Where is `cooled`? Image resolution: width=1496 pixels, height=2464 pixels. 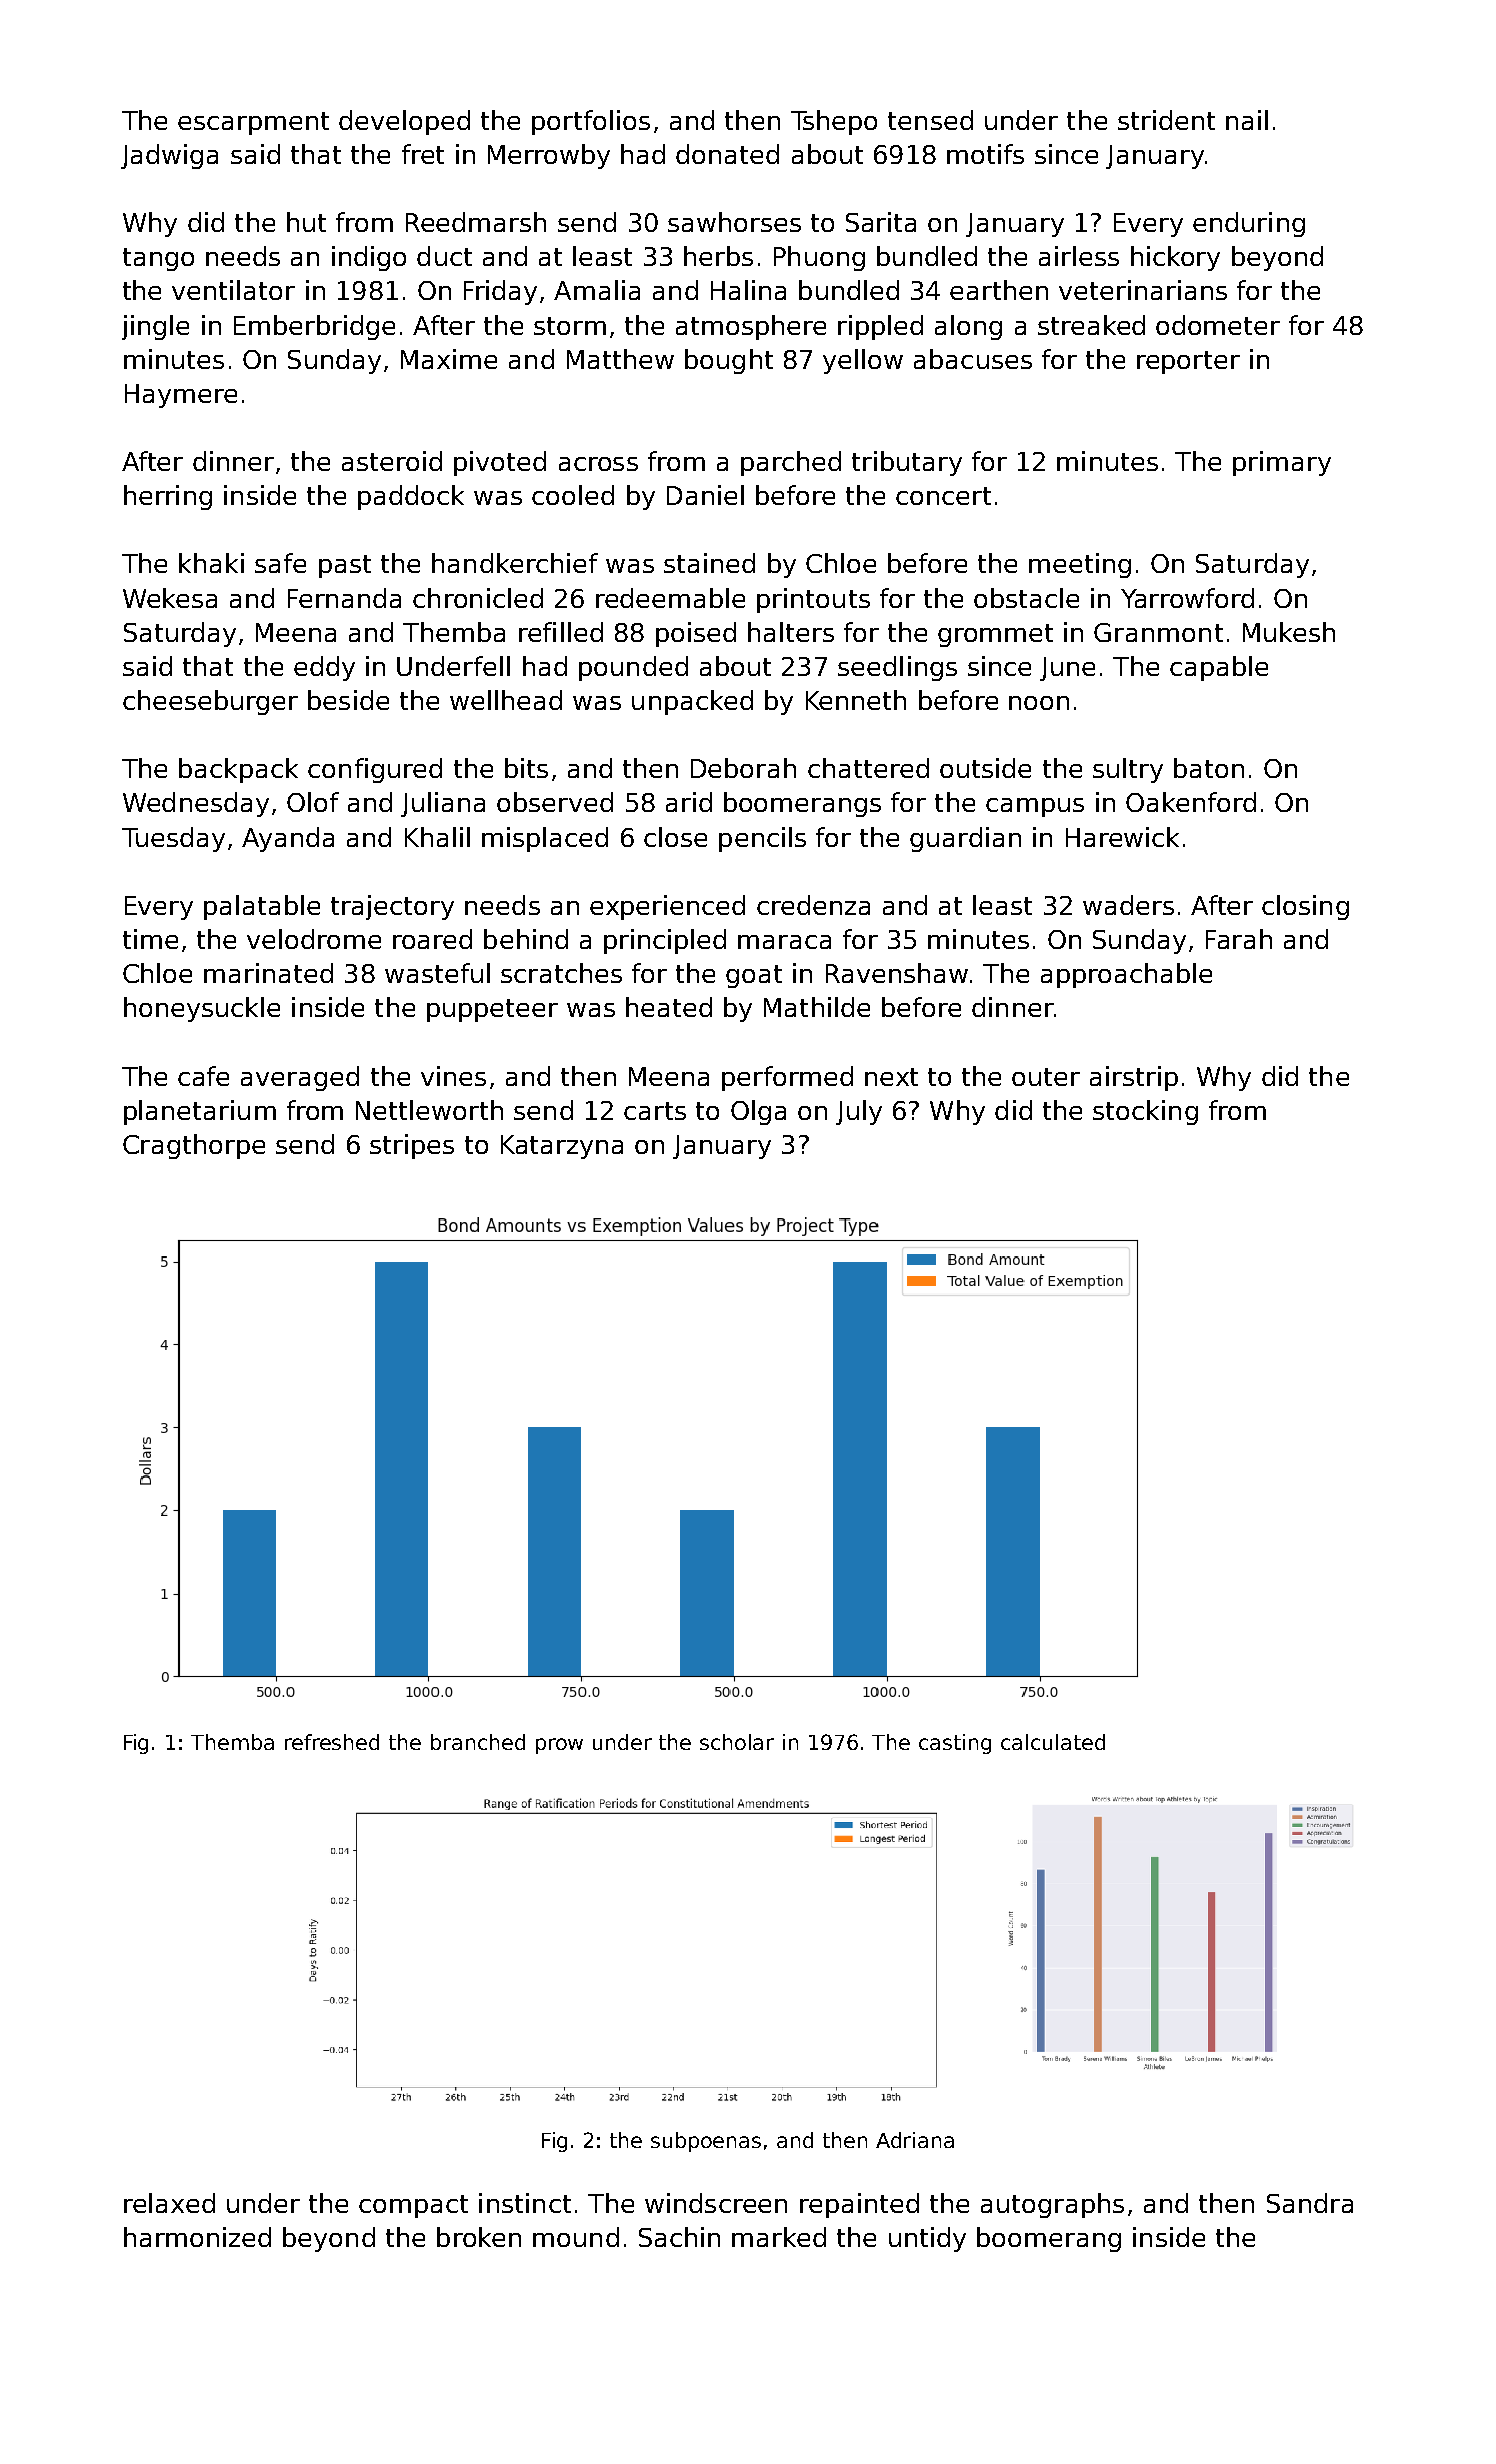
cooled is located at coordinates (573, 495).
